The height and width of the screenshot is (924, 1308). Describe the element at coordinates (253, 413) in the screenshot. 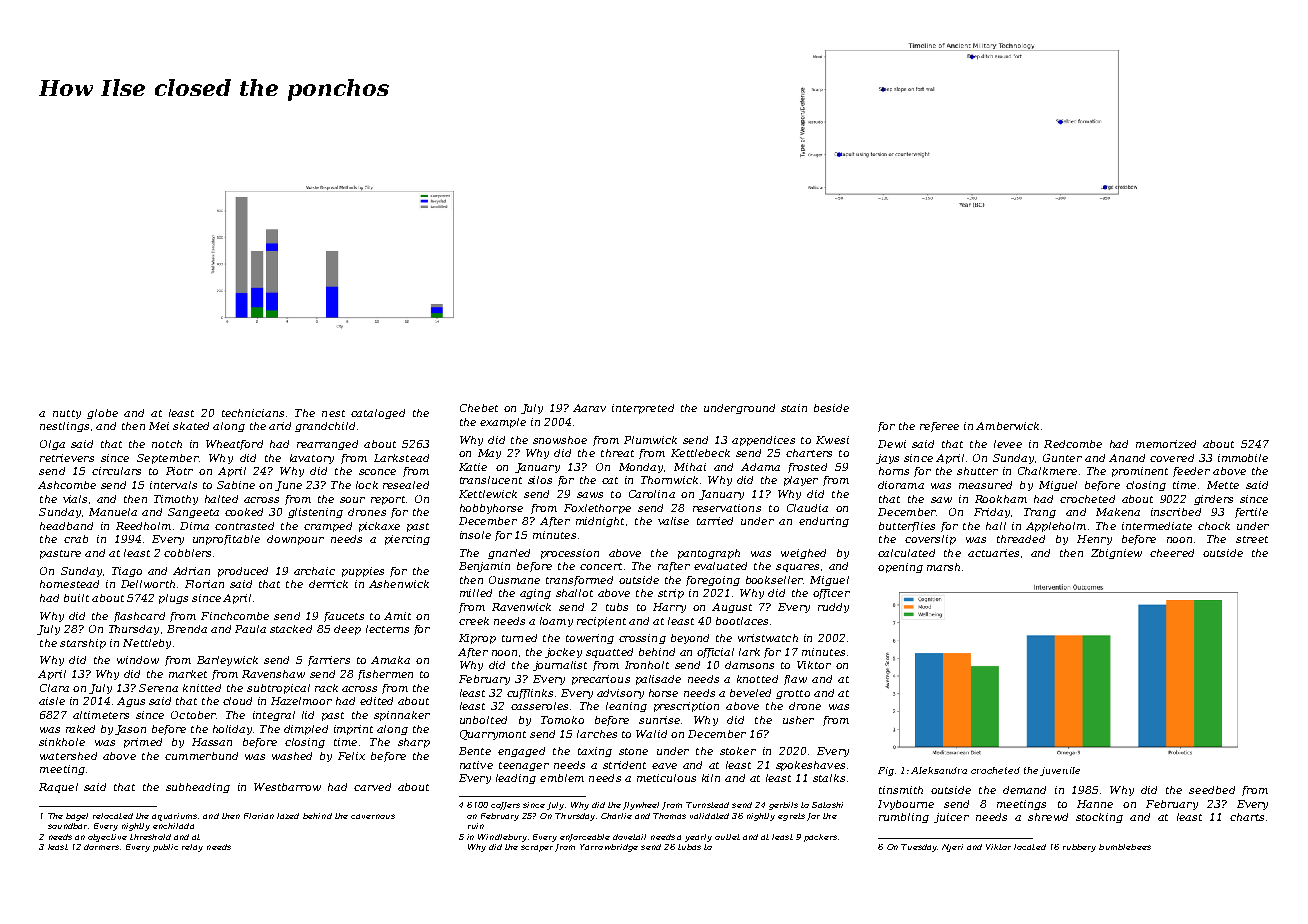

I see `technicians` at that location.
